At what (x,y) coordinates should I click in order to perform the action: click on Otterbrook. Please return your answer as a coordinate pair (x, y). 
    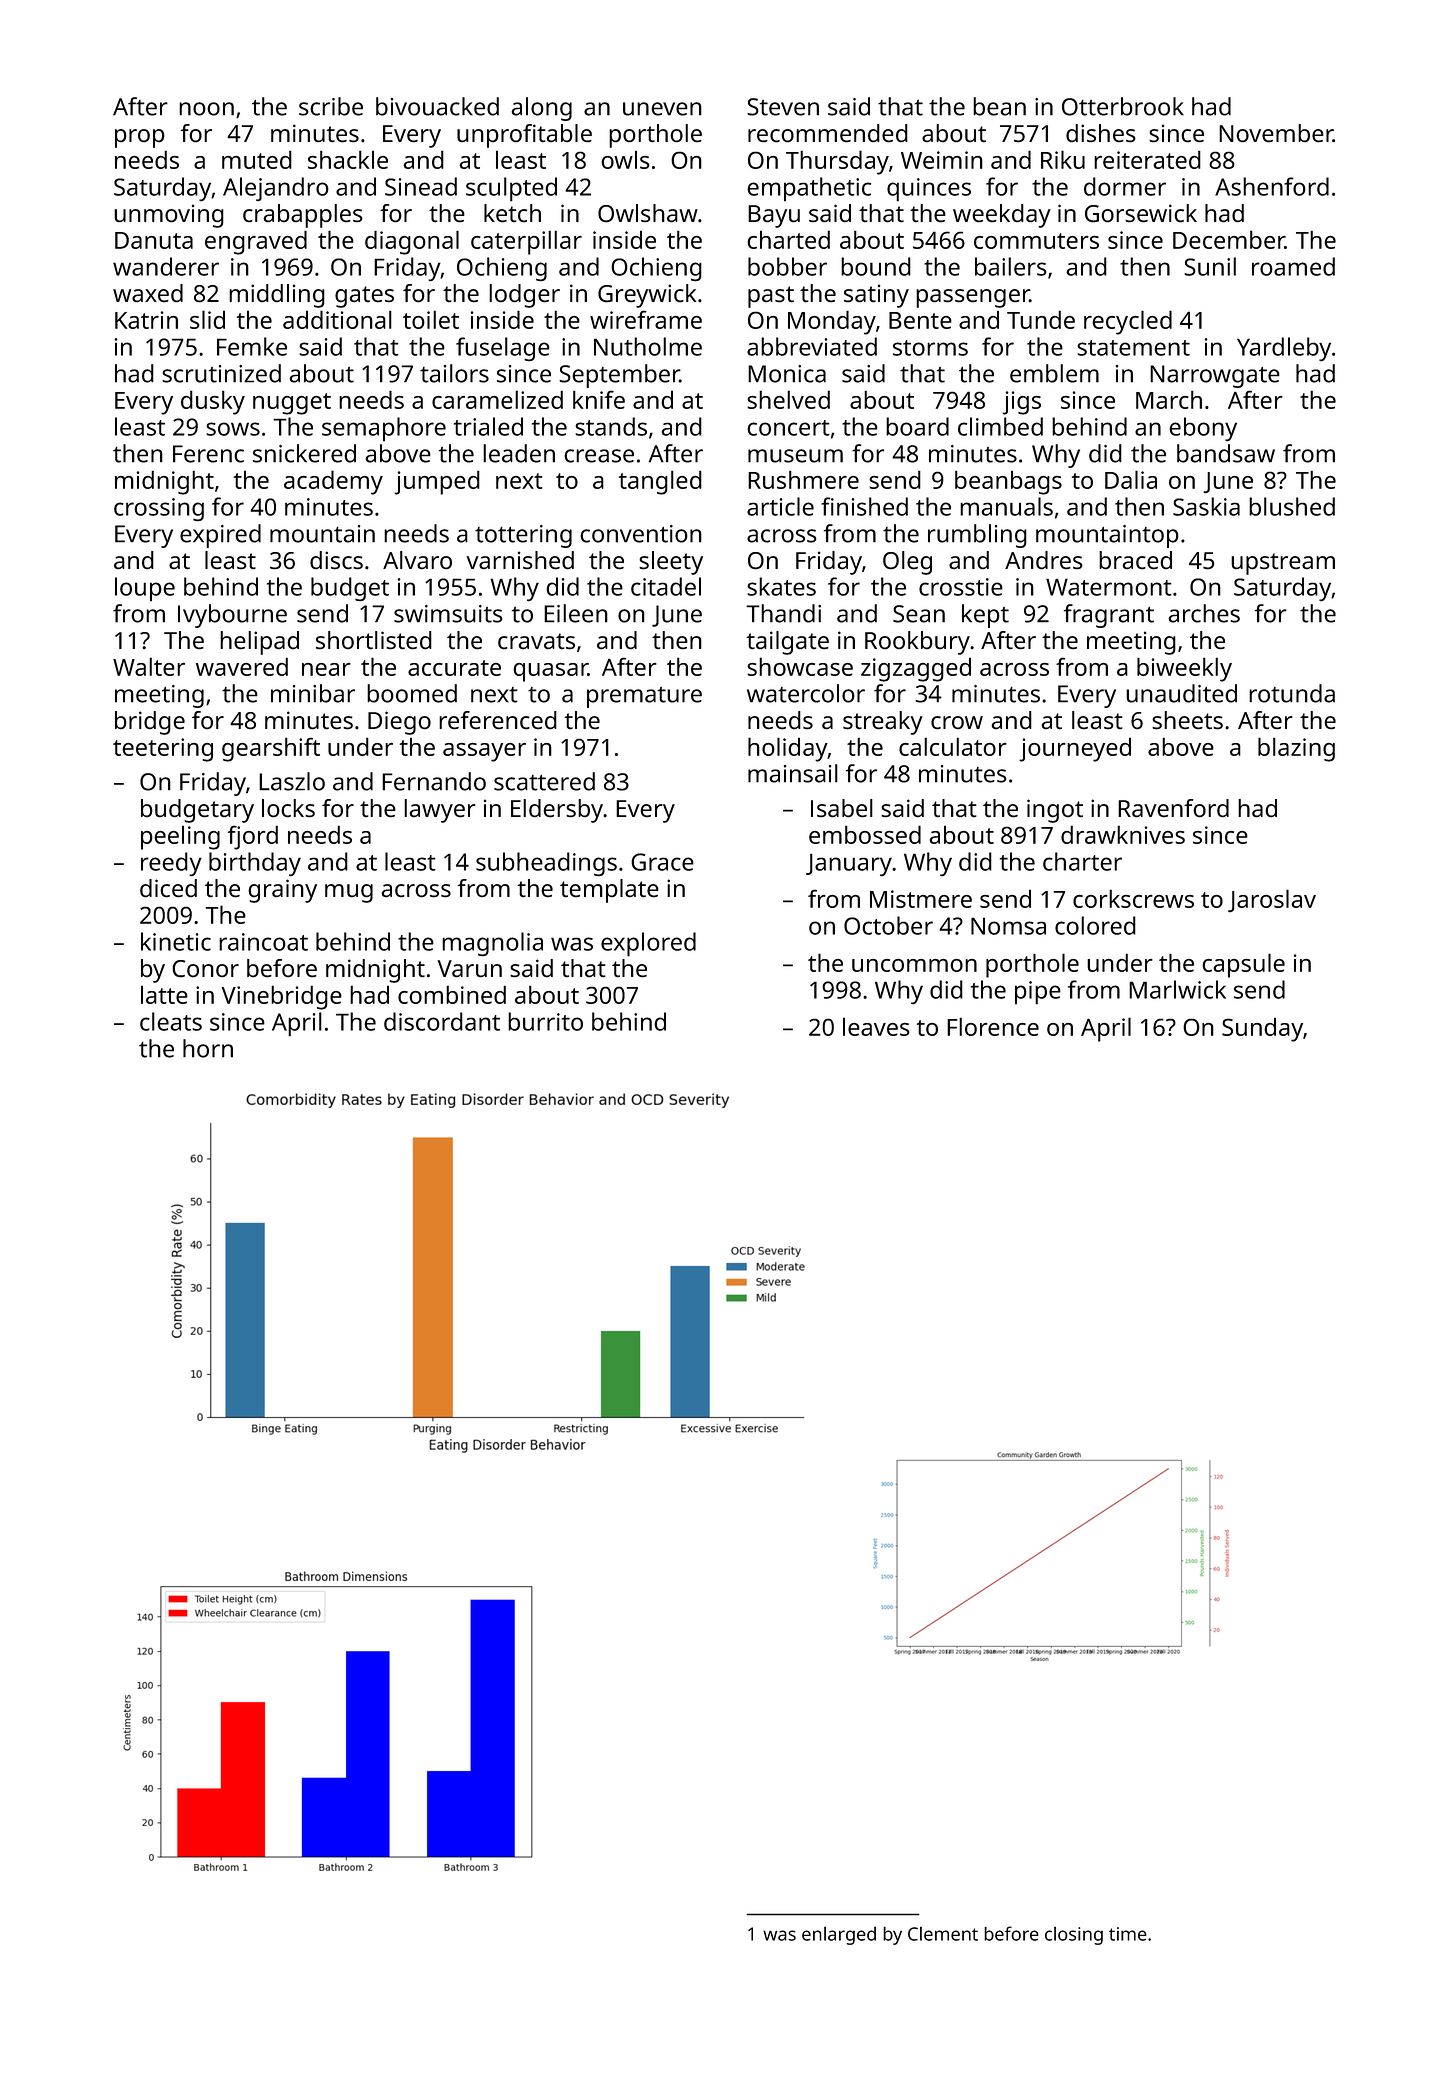
    Looking at the image, I should click on (1123, 106).
